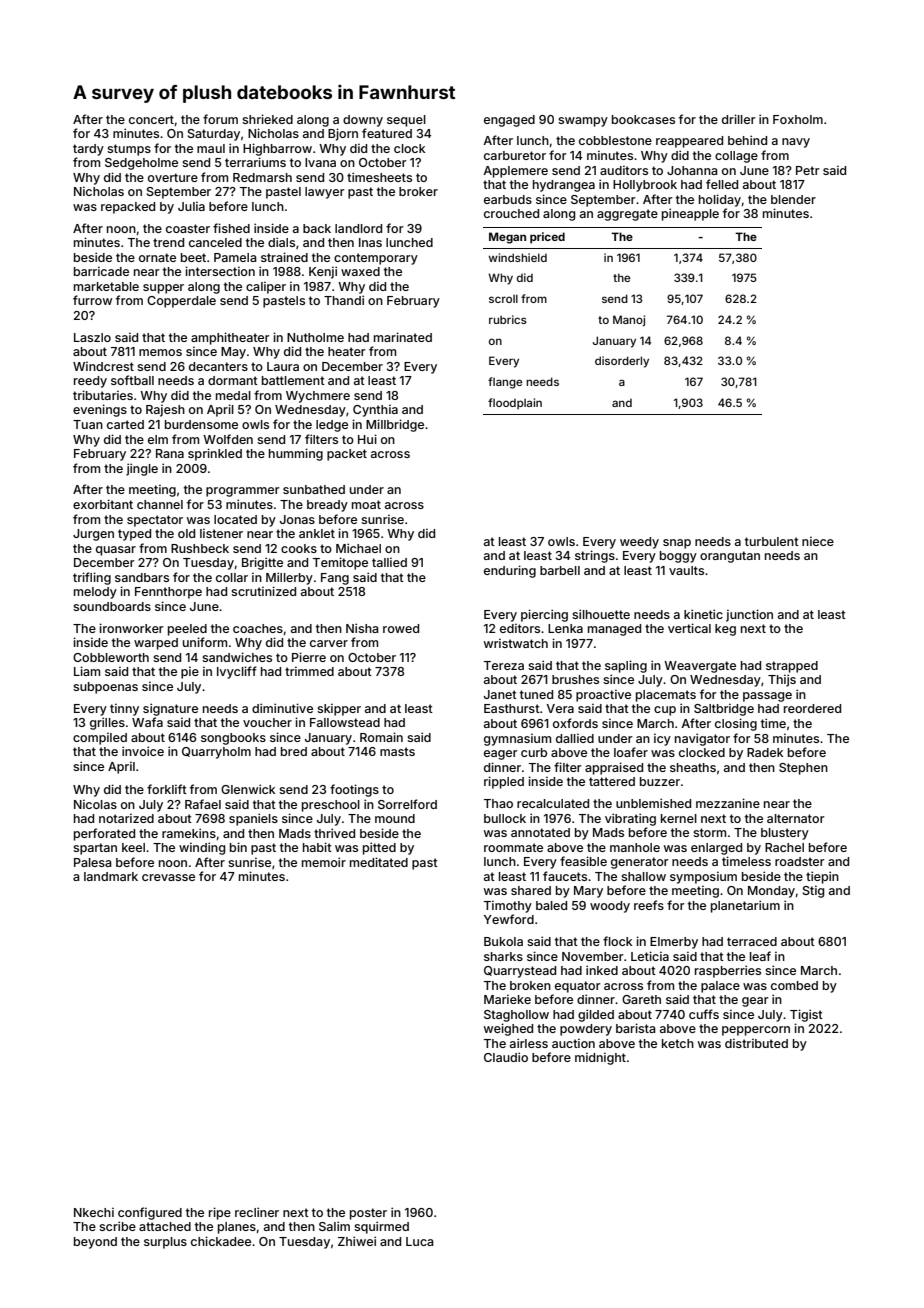 The image size is (924, 1308). What do you see at coordinates (420, 1241) in the page?
I see `Luca` at bounding box center [420, 1241].
